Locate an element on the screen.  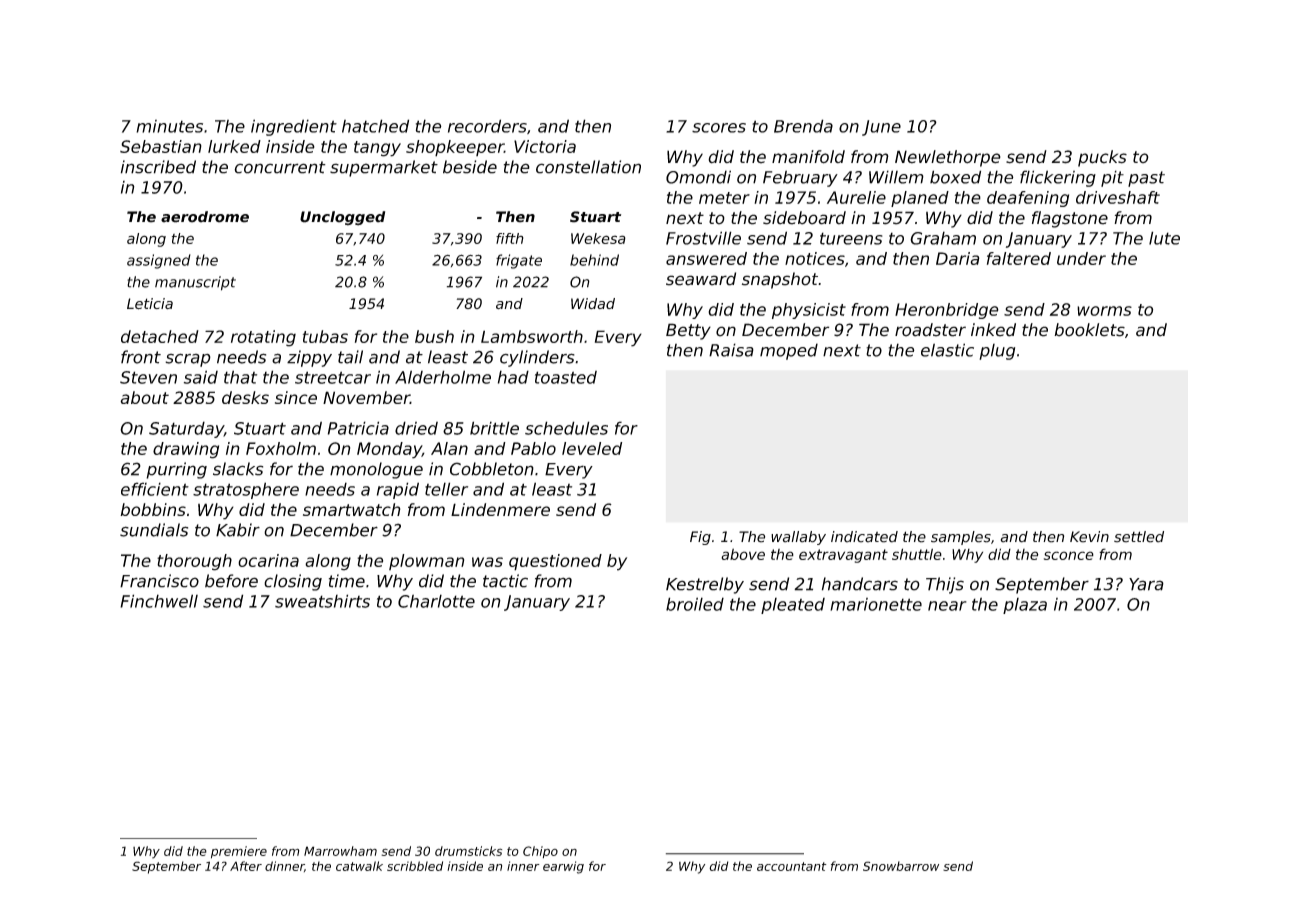
scores is located at coordinates (719, 128).
